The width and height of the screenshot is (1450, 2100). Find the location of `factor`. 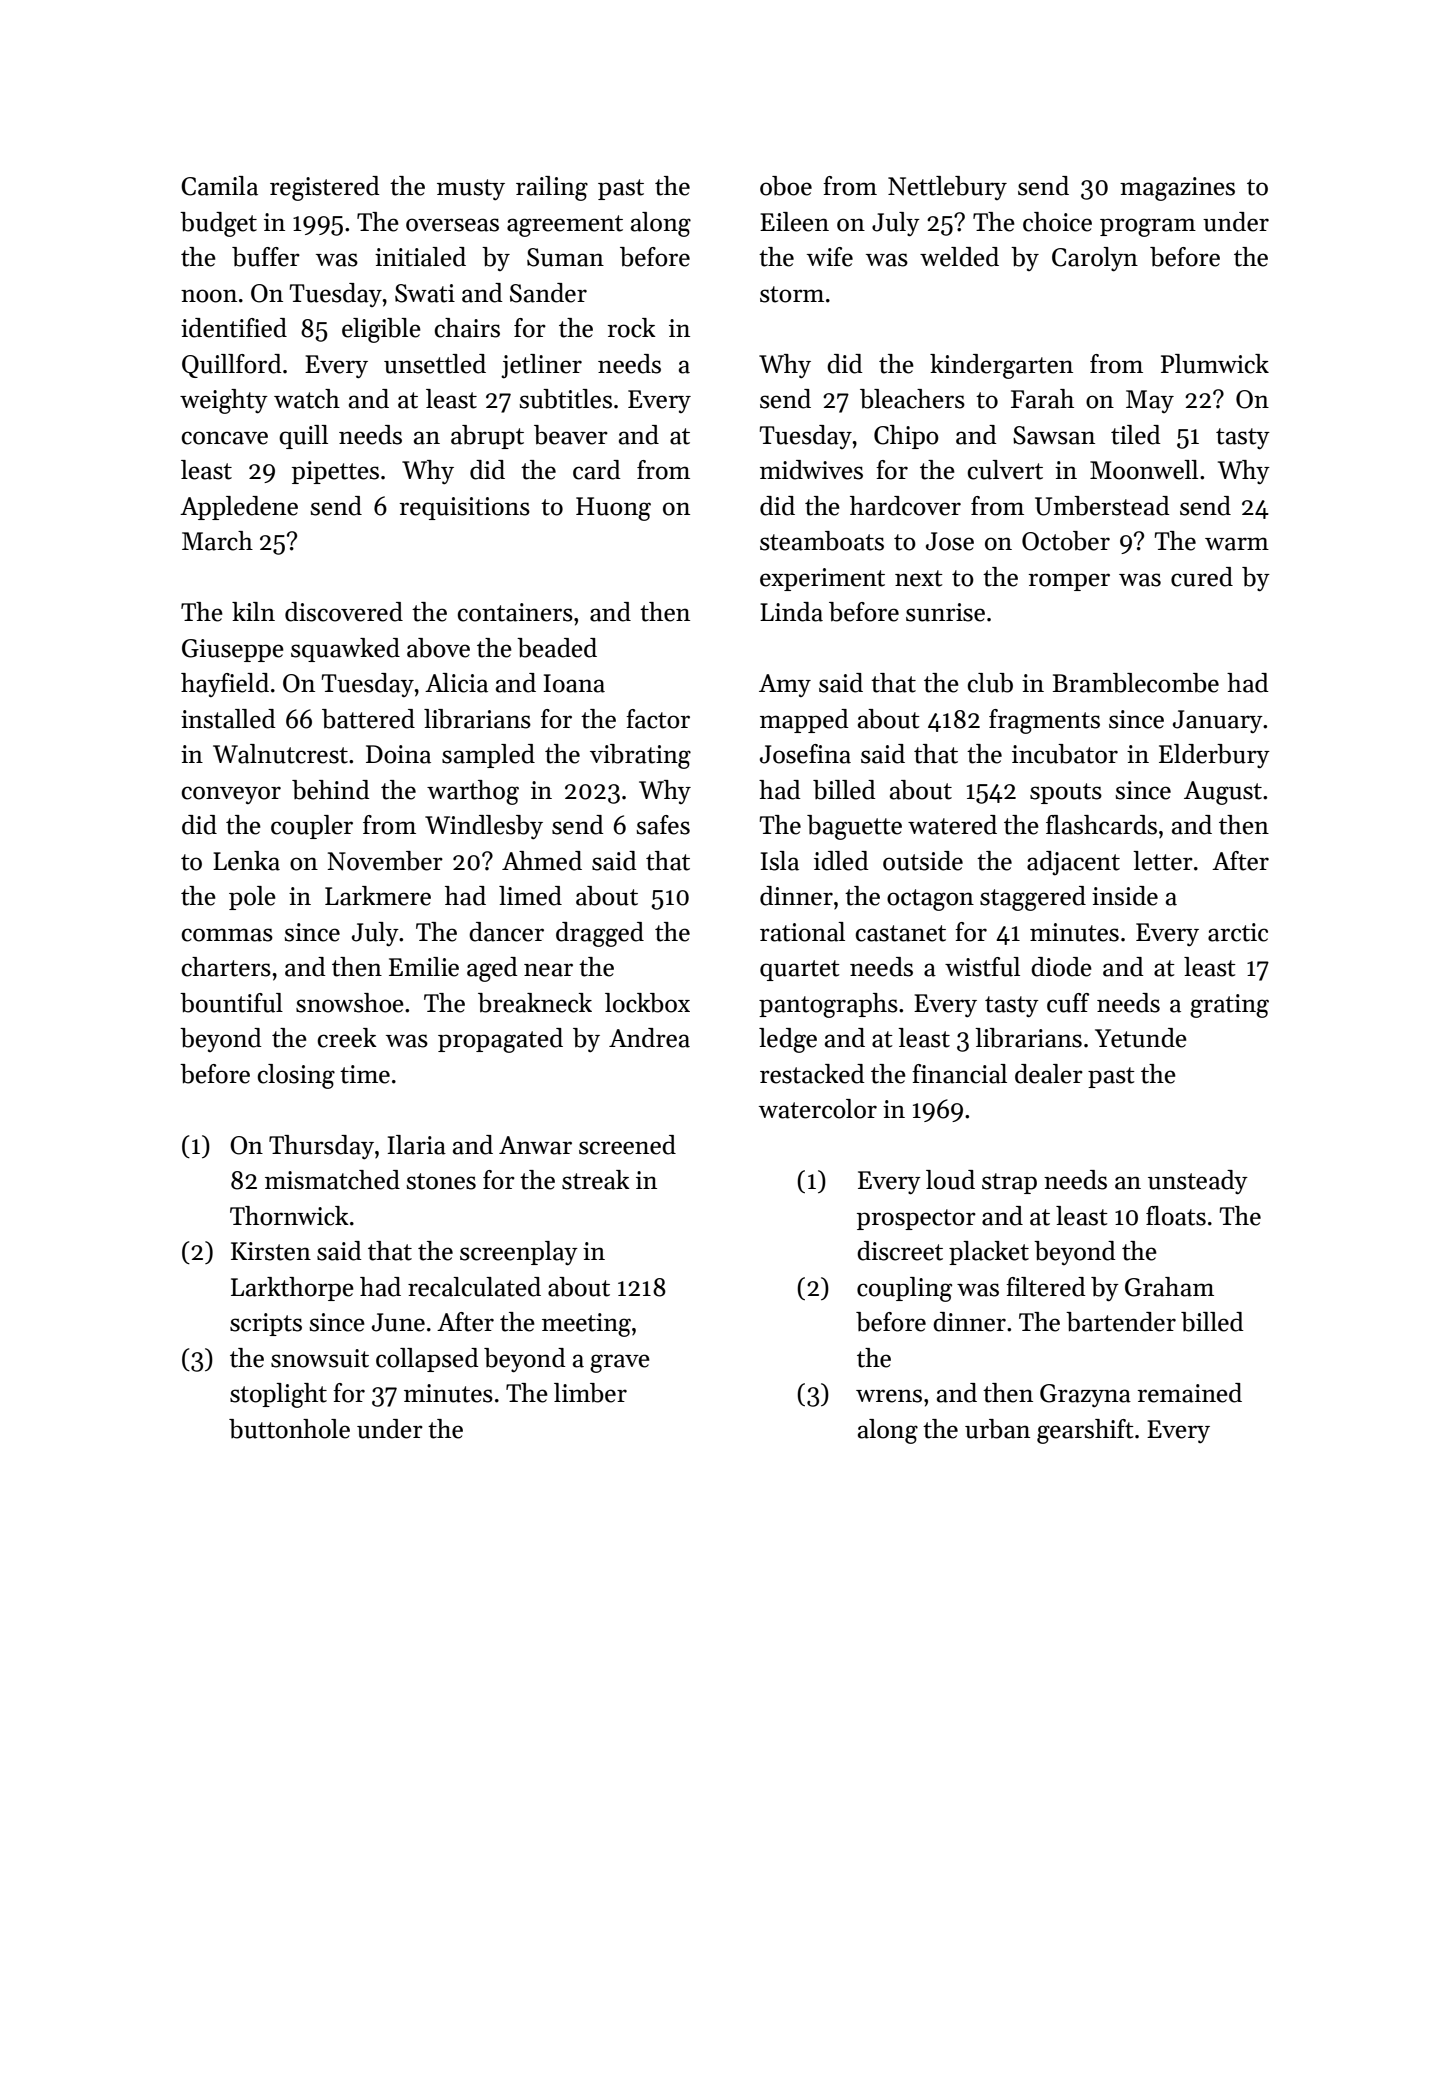

factor is located at coordinates (658, 719).
